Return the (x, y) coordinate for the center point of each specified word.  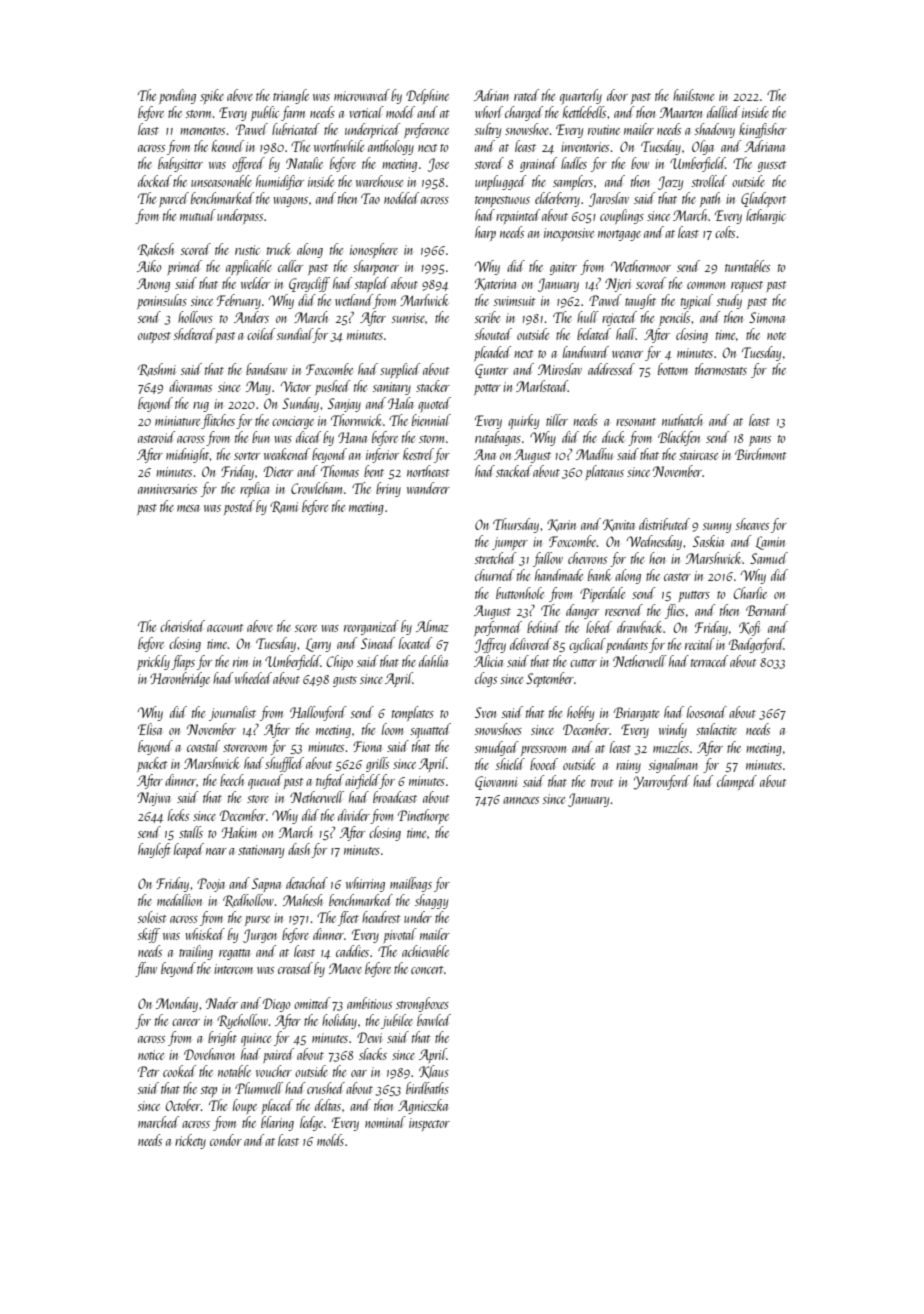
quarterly (581, 97)
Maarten (681, 112)
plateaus (604, 472)
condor (226, 1140)
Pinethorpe (423, 816)
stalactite (716, 729)
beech (232, 780)
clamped (737, 782)
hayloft (154, 850)
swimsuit (514, 301)
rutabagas (498, 438)
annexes (521, 800)
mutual (198, 215)
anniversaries (167, 489)
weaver (627, 354)
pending (177, 96)
